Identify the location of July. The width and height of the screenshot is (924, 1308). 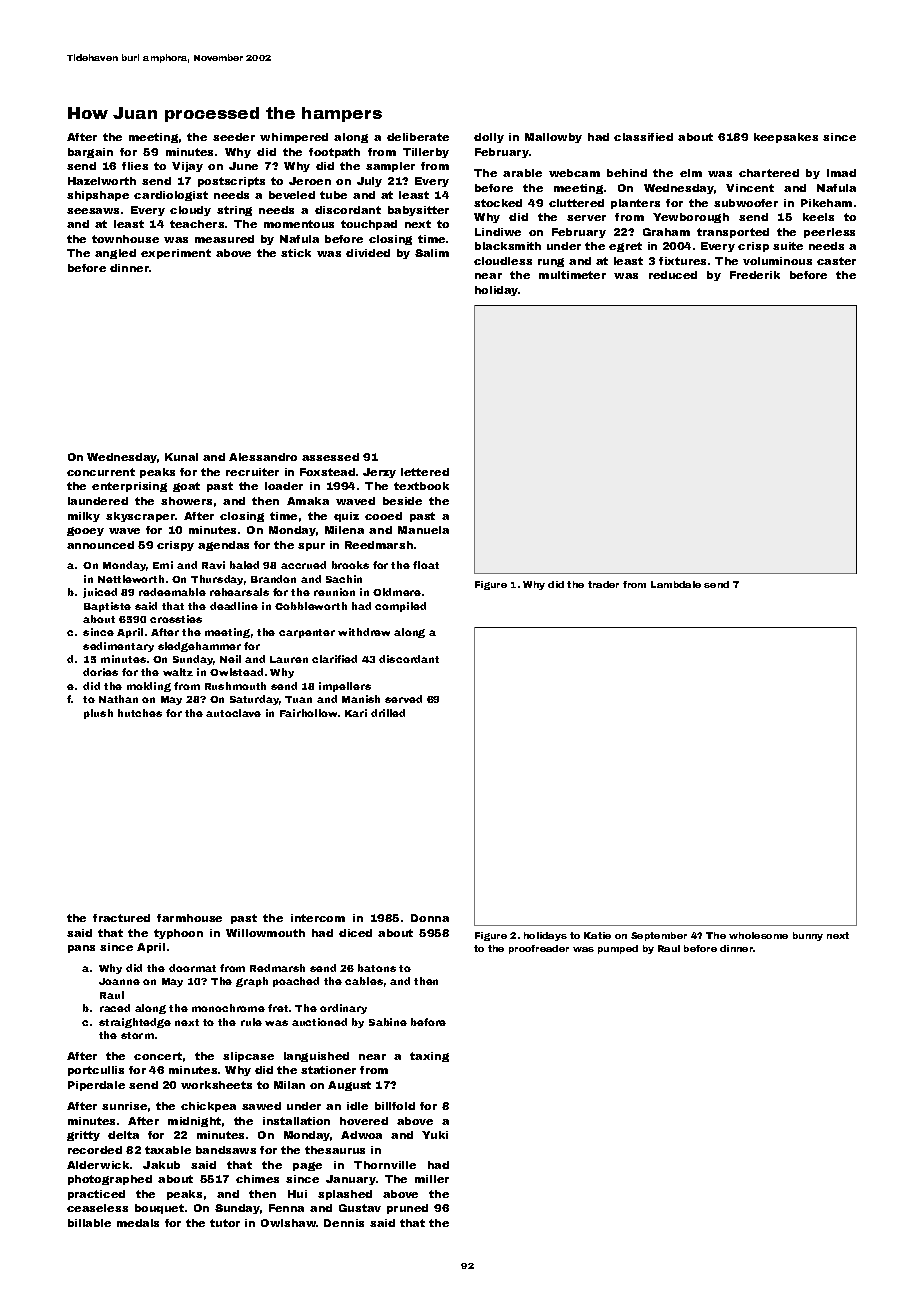
(369, 182).
